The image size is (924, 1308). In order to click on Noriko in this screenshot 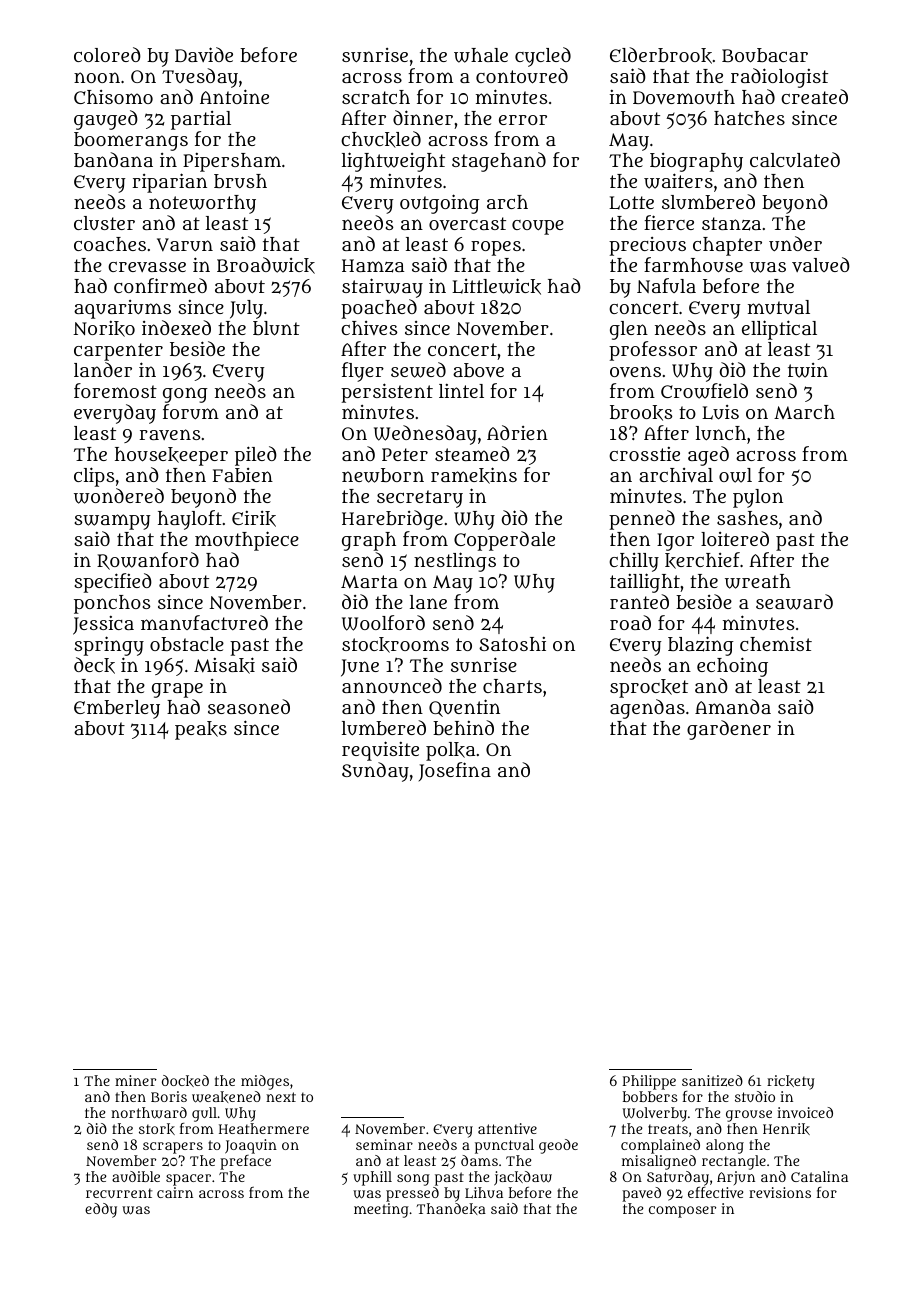, I will do `click(104, 329)`.
